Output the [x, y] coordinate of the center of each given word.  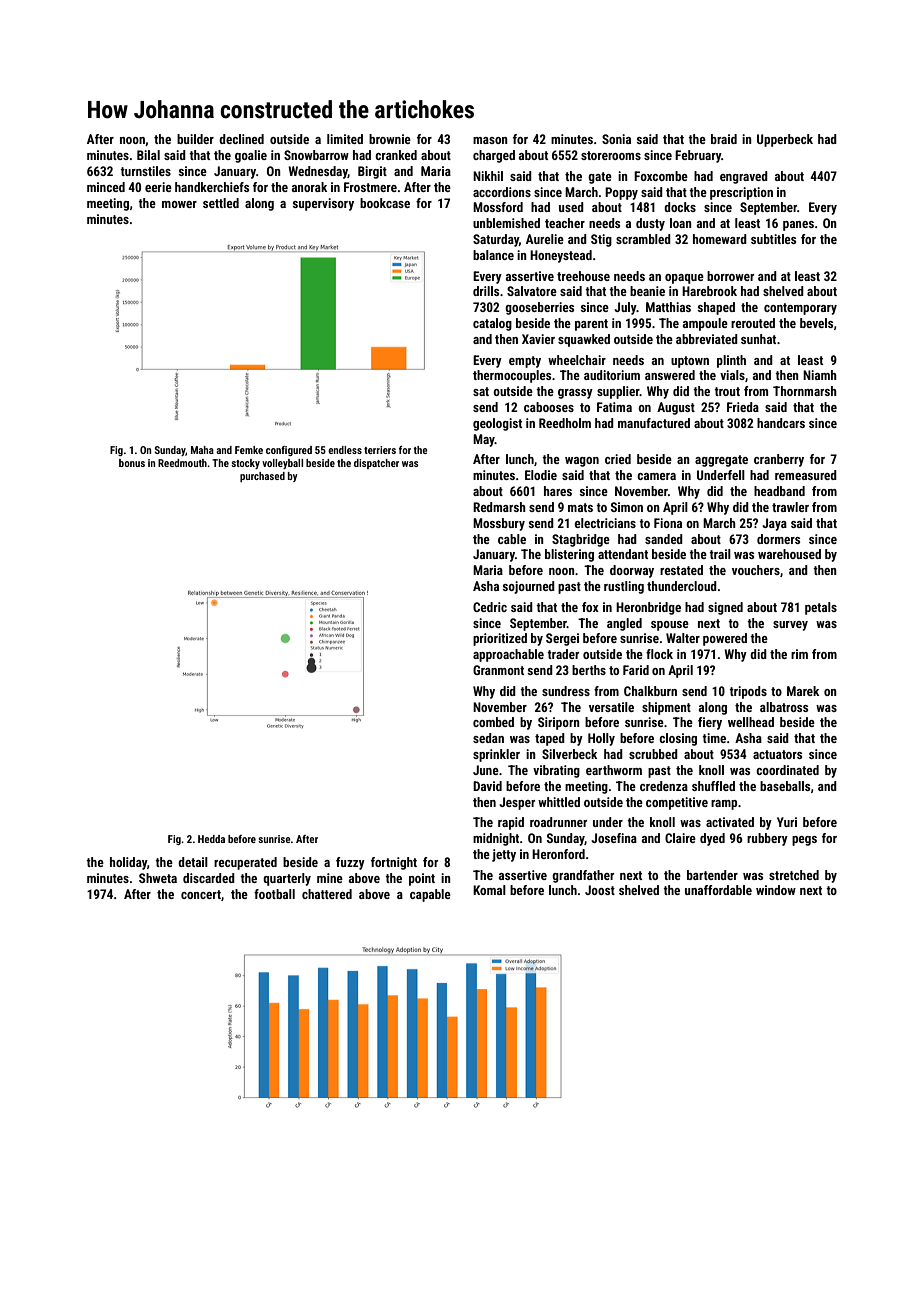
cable [512, 539]
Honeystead [561, 256]
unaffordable [718, 890]
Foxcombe [661, 176]
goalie [251, 156]
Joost [600, 890]
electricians [605, 523]
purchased [262, 477]
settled [221, 203]
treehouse [583, 276]
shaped [716, 308]
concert [201, 894]
